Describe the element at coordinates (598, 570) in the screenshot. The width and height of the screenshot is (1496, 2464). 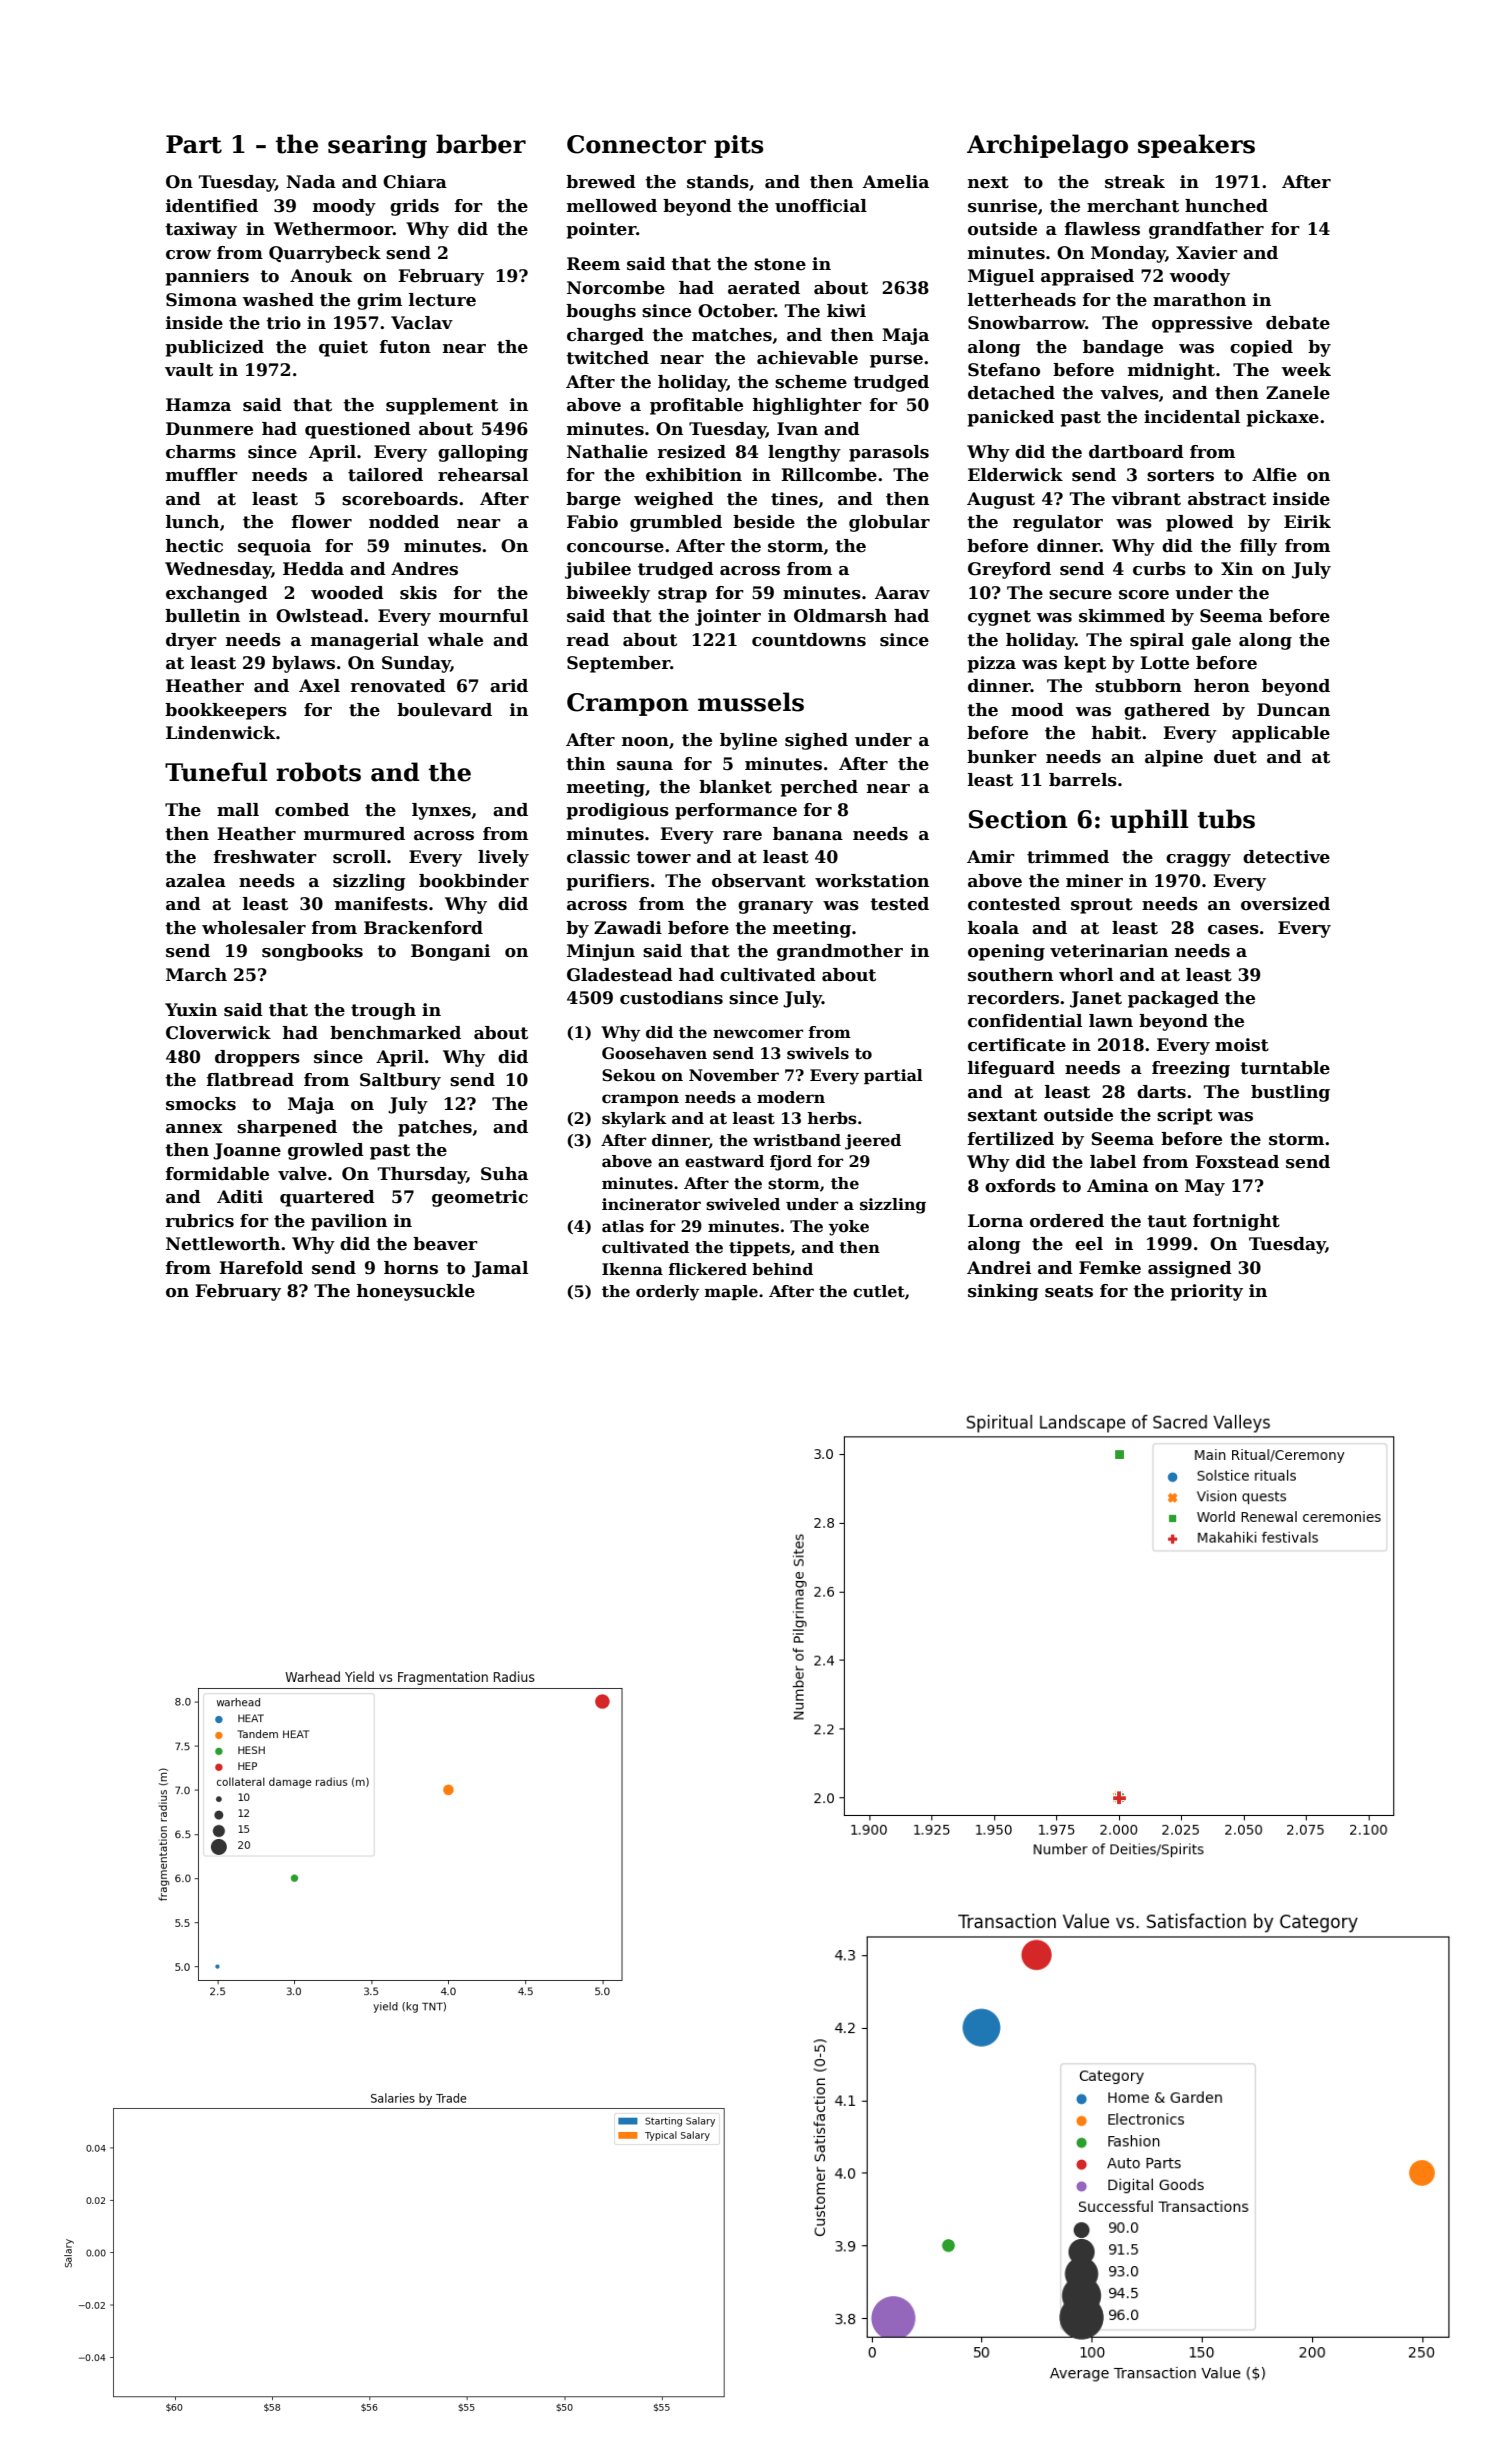
I see `jubilee` at that location.
